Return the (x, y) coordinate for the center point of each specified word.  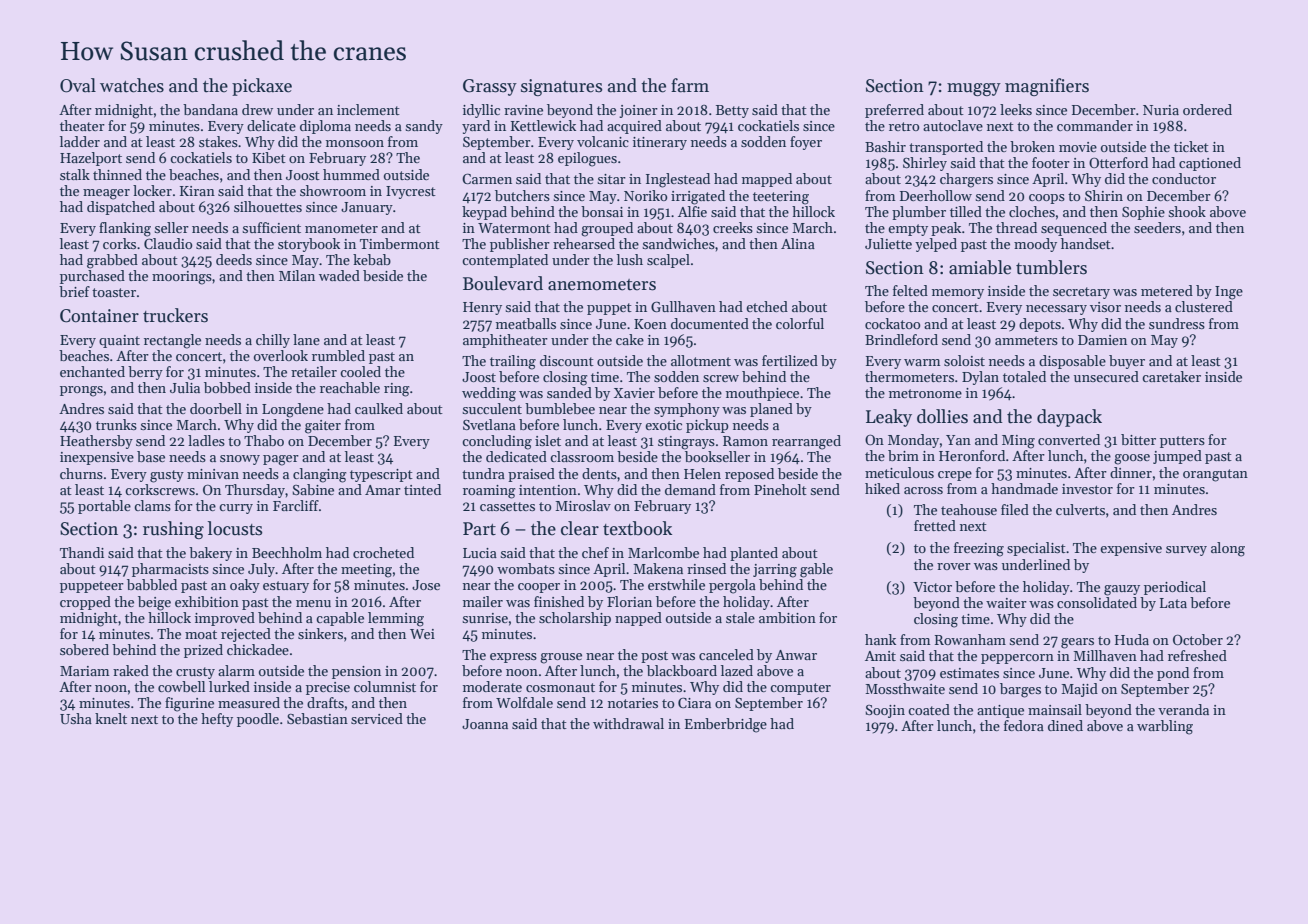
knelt (111, 718)
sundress (1177, 323)
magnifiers (1047, 87)
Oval (78, 85)
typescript (381, 475)
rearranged (806, 442)
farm (690, 85)
